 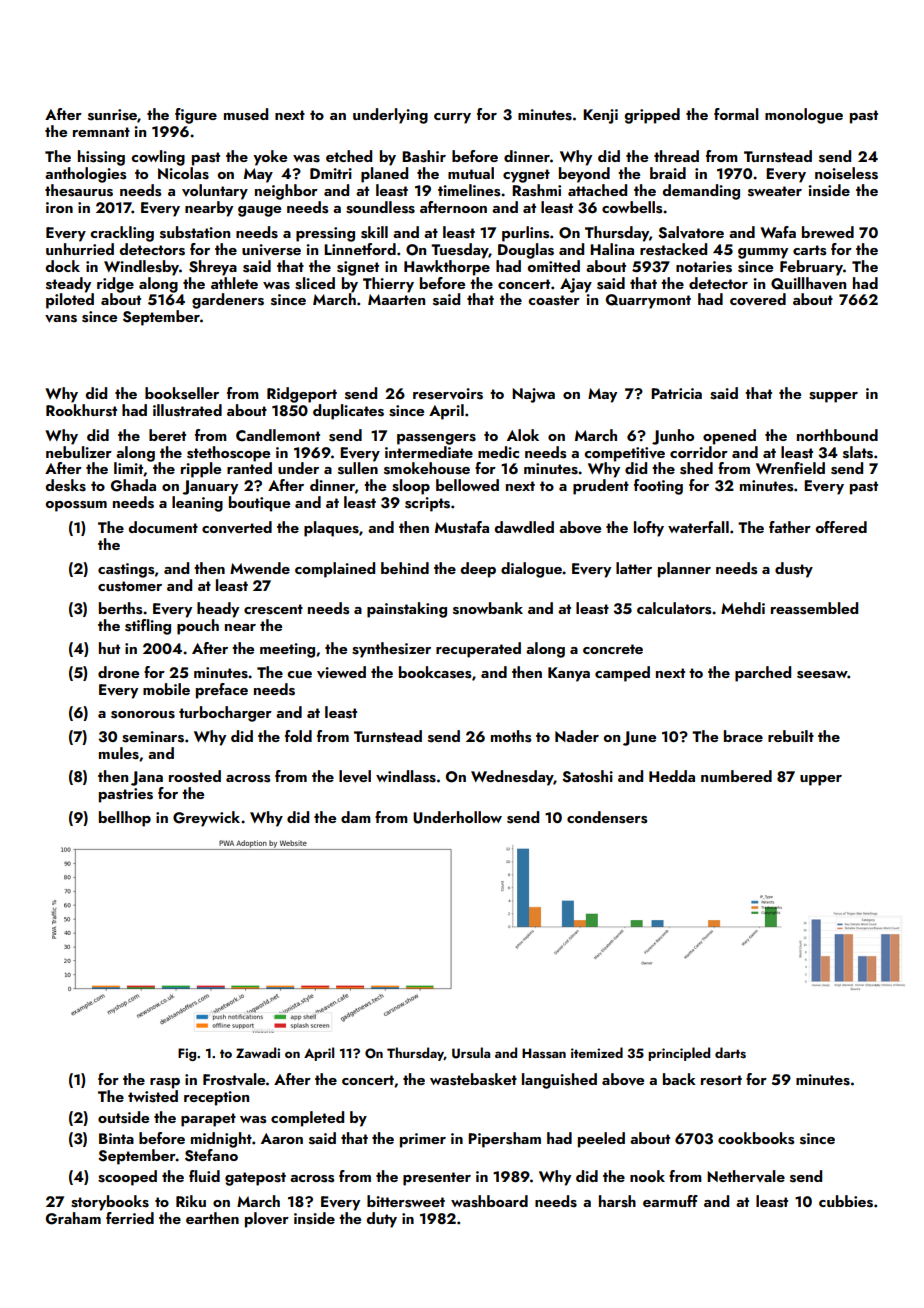 What do you see at coordinates (126, 570) in the document?
I see `castings` at bounding box center [126, 570].
